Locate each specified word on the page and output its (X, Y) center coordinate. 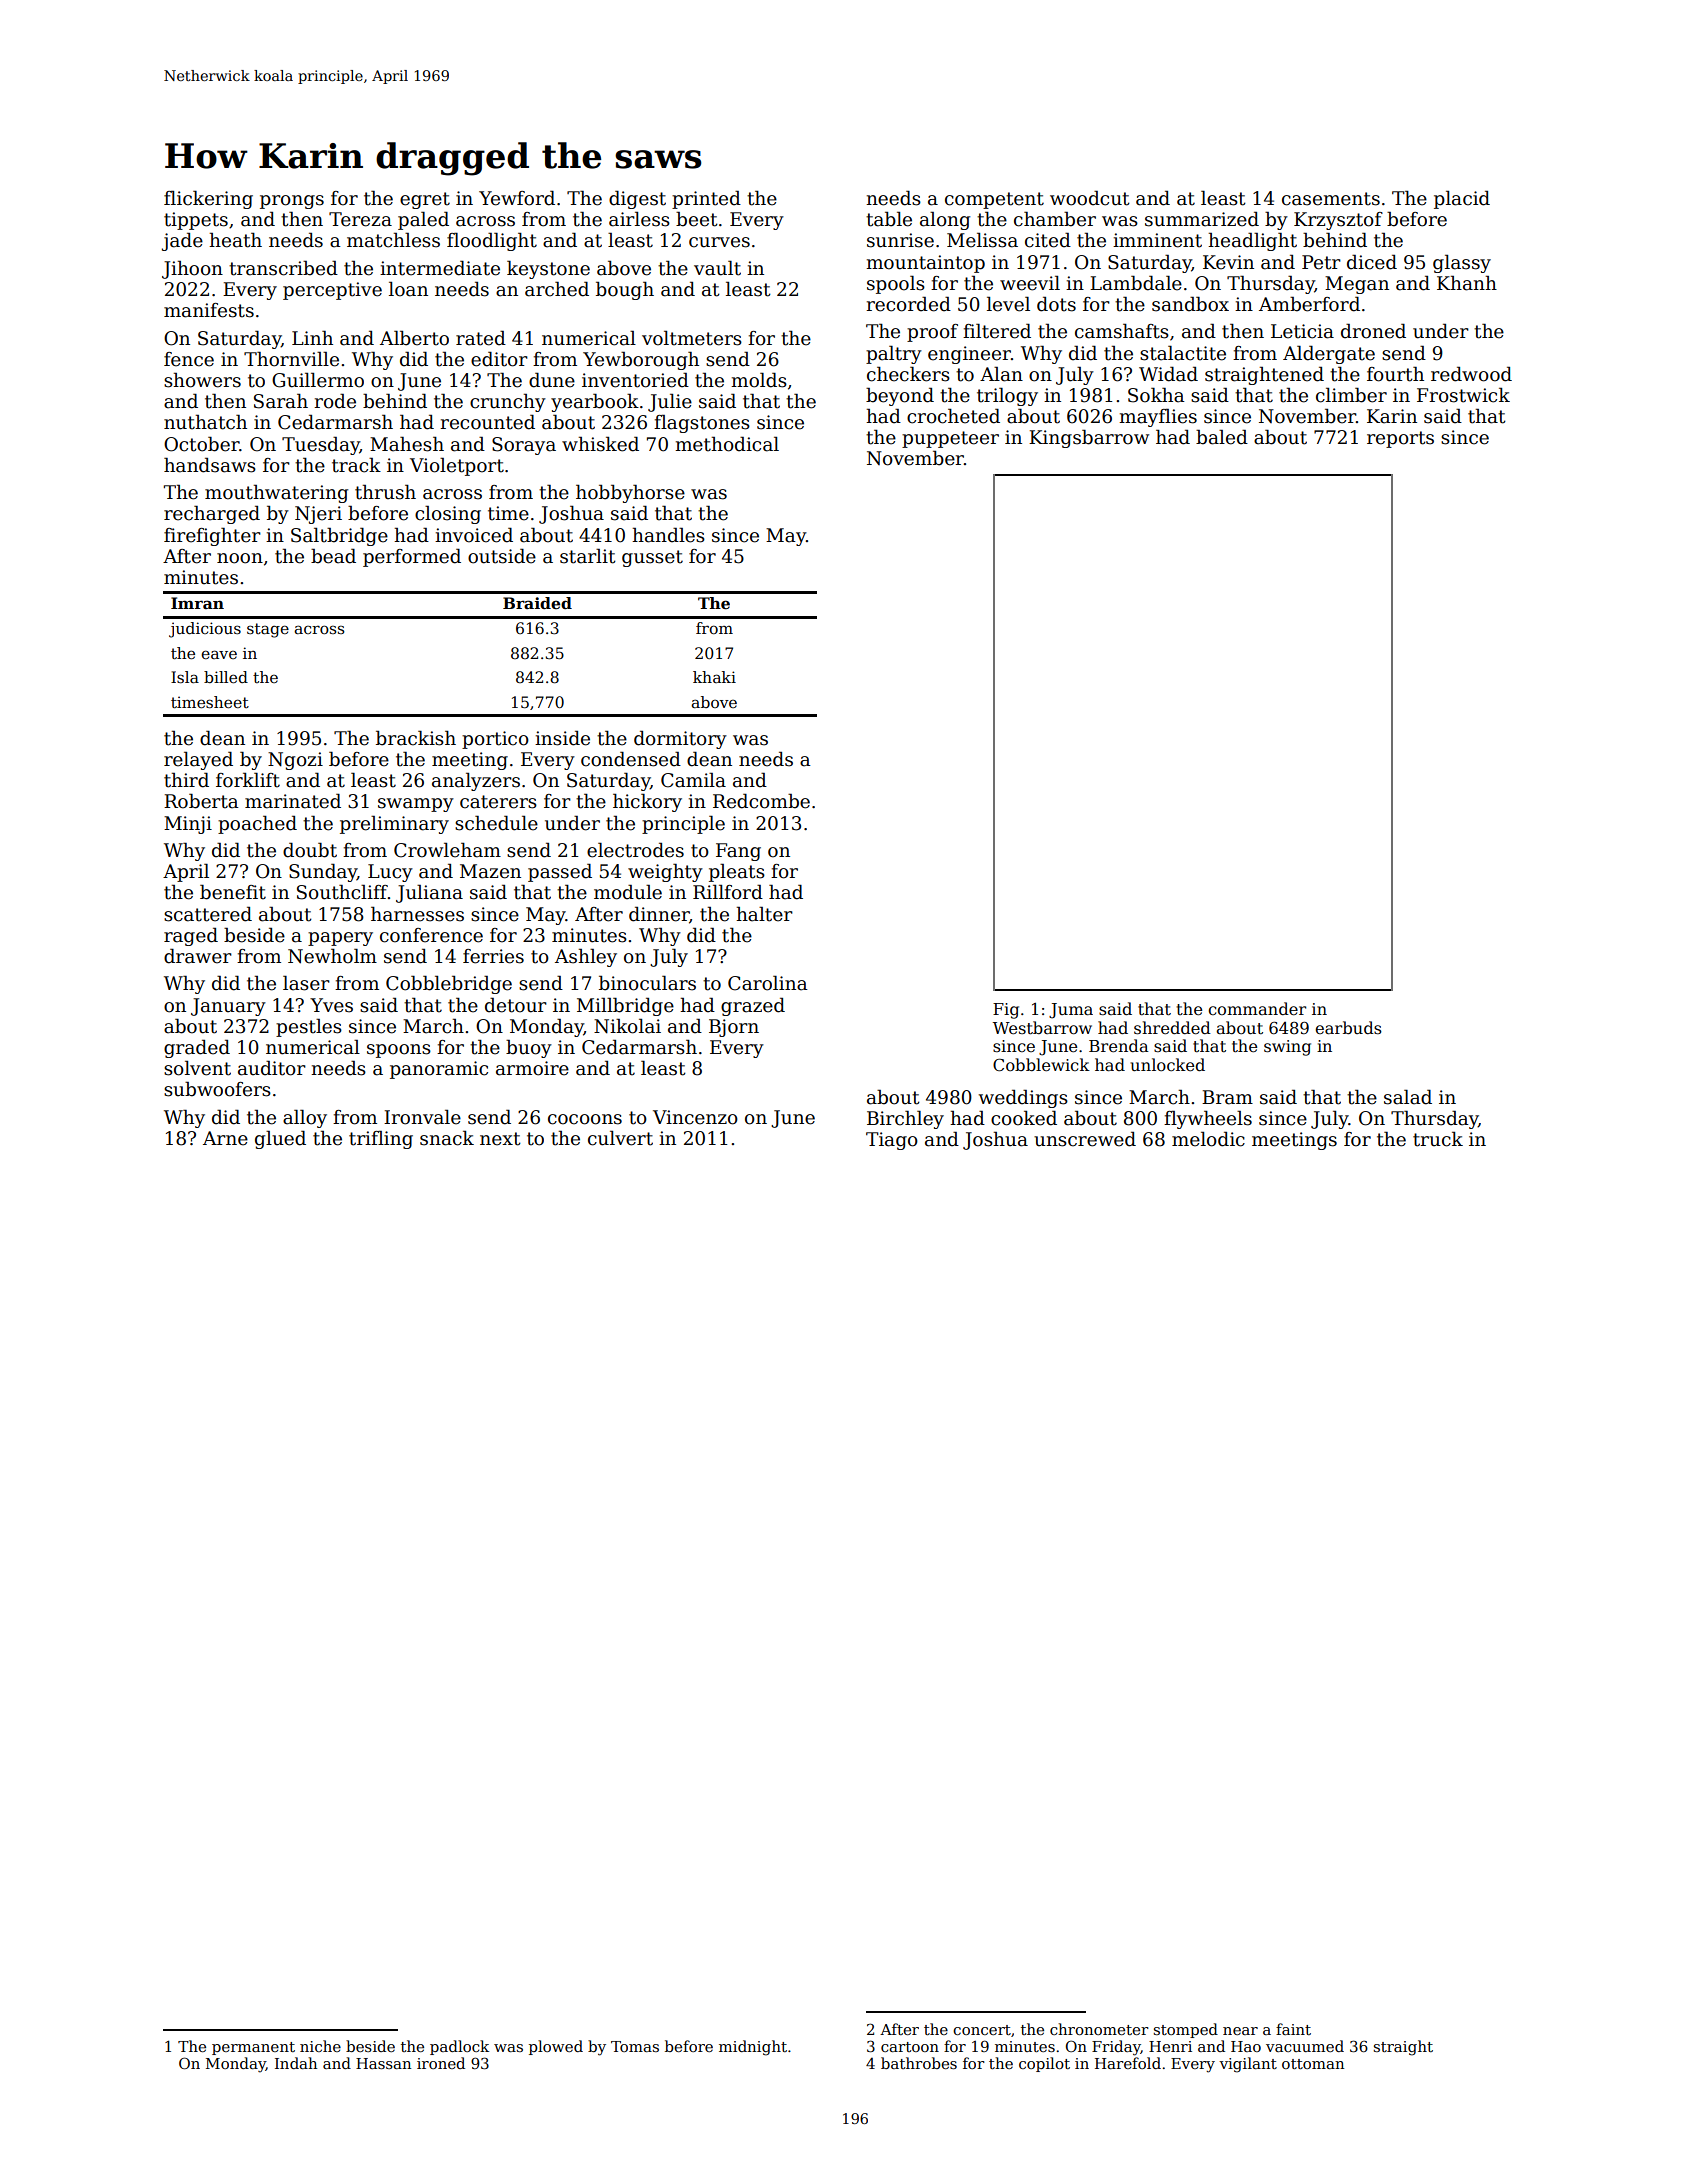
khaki (714, 677)
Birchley (905, 1119)
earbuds (1348, 1028)
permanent (253, 2048)
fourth (1395, 374)
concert (982, 2030)
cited (1048, 240)
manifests (209, 310)
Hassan (383, 2063)
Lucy (390, 873)
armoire (532, 1068)
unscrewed (1085, 1139)
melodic (1208, 1139)
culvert (620, 1138)
